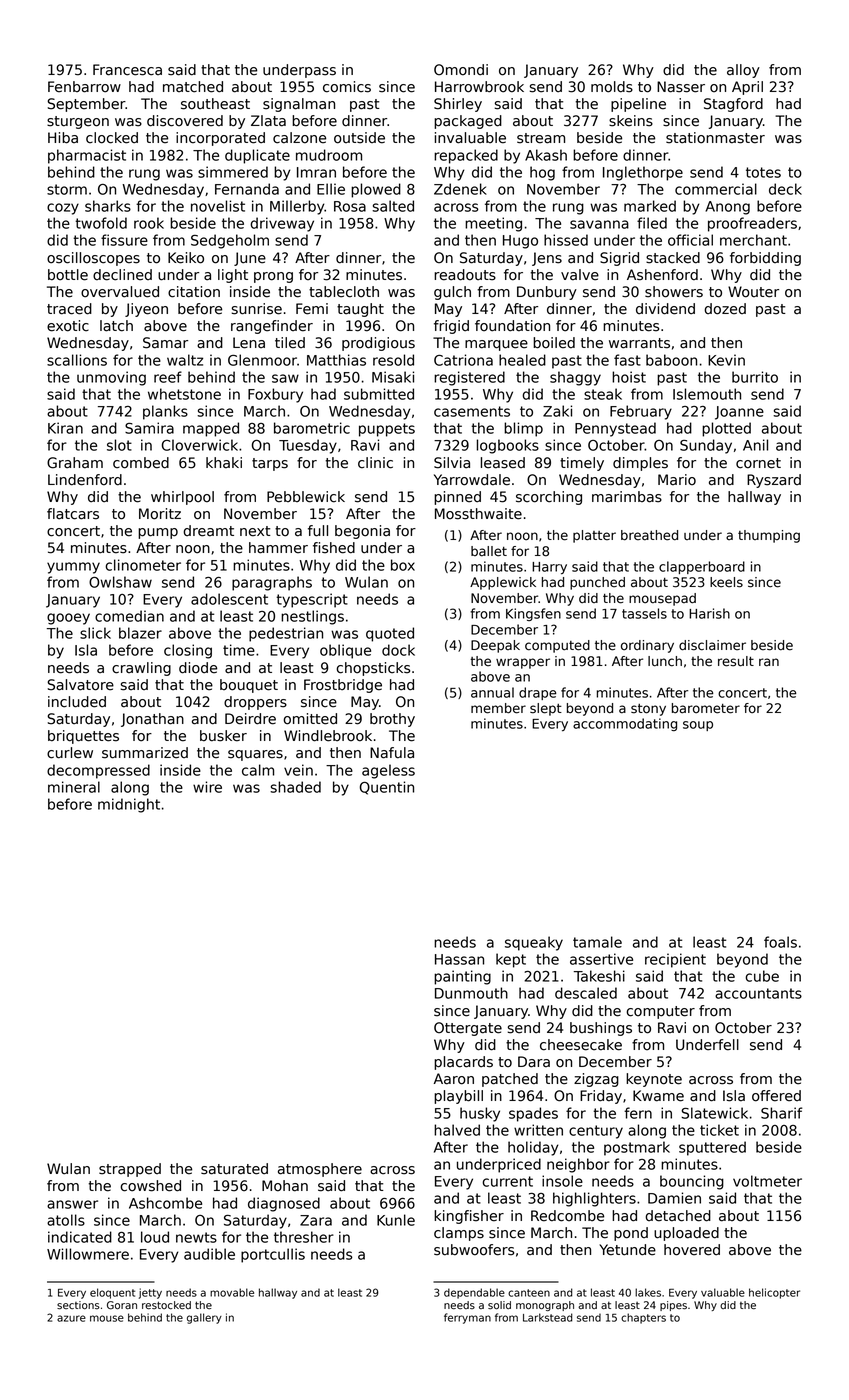 This page has height=1400, width=849. Describe the element at coordinates (461, 70) in the page. I see `Omondi` at that location.
